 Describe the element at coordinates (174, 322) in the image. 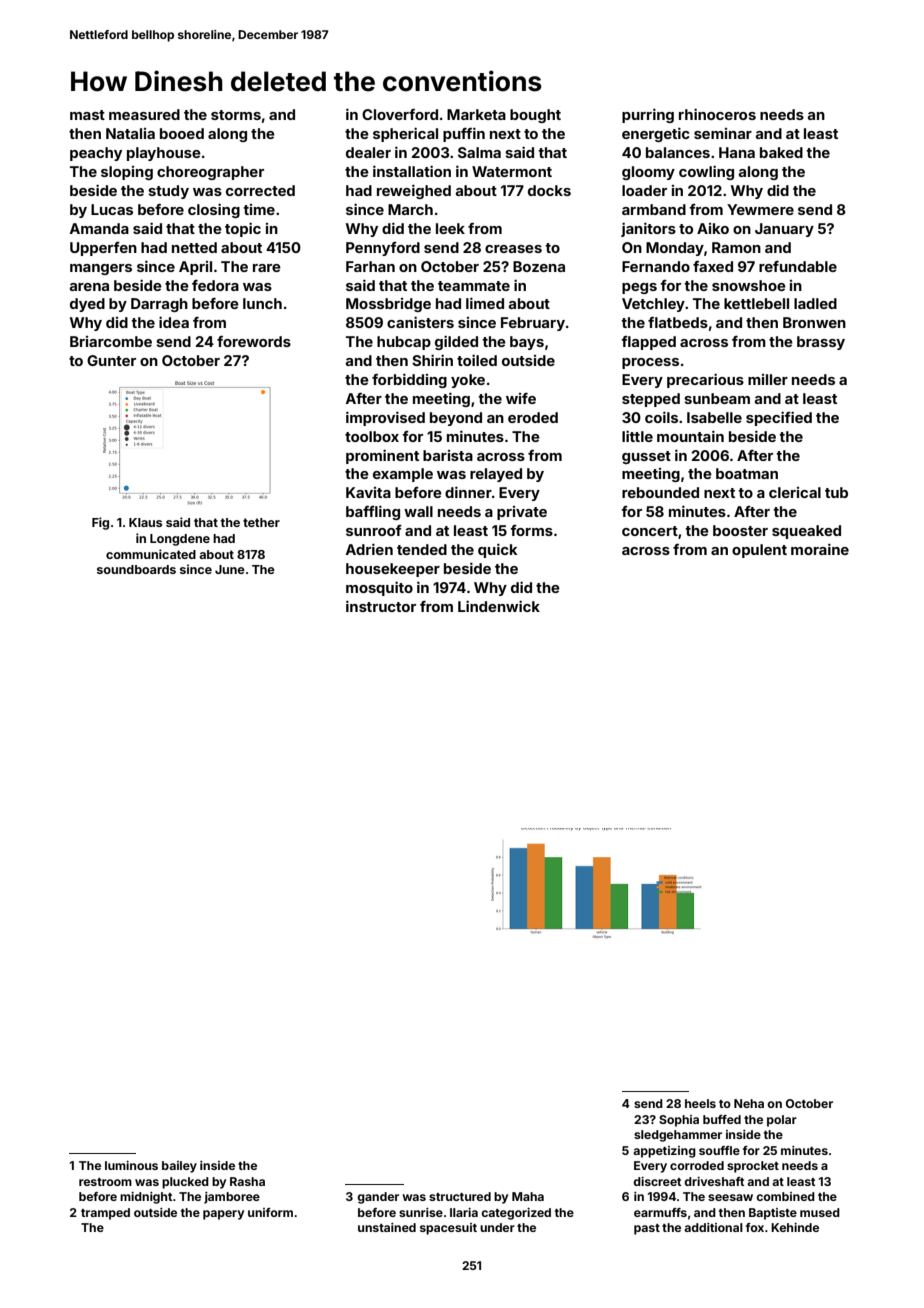

I see `idea` at that location.
